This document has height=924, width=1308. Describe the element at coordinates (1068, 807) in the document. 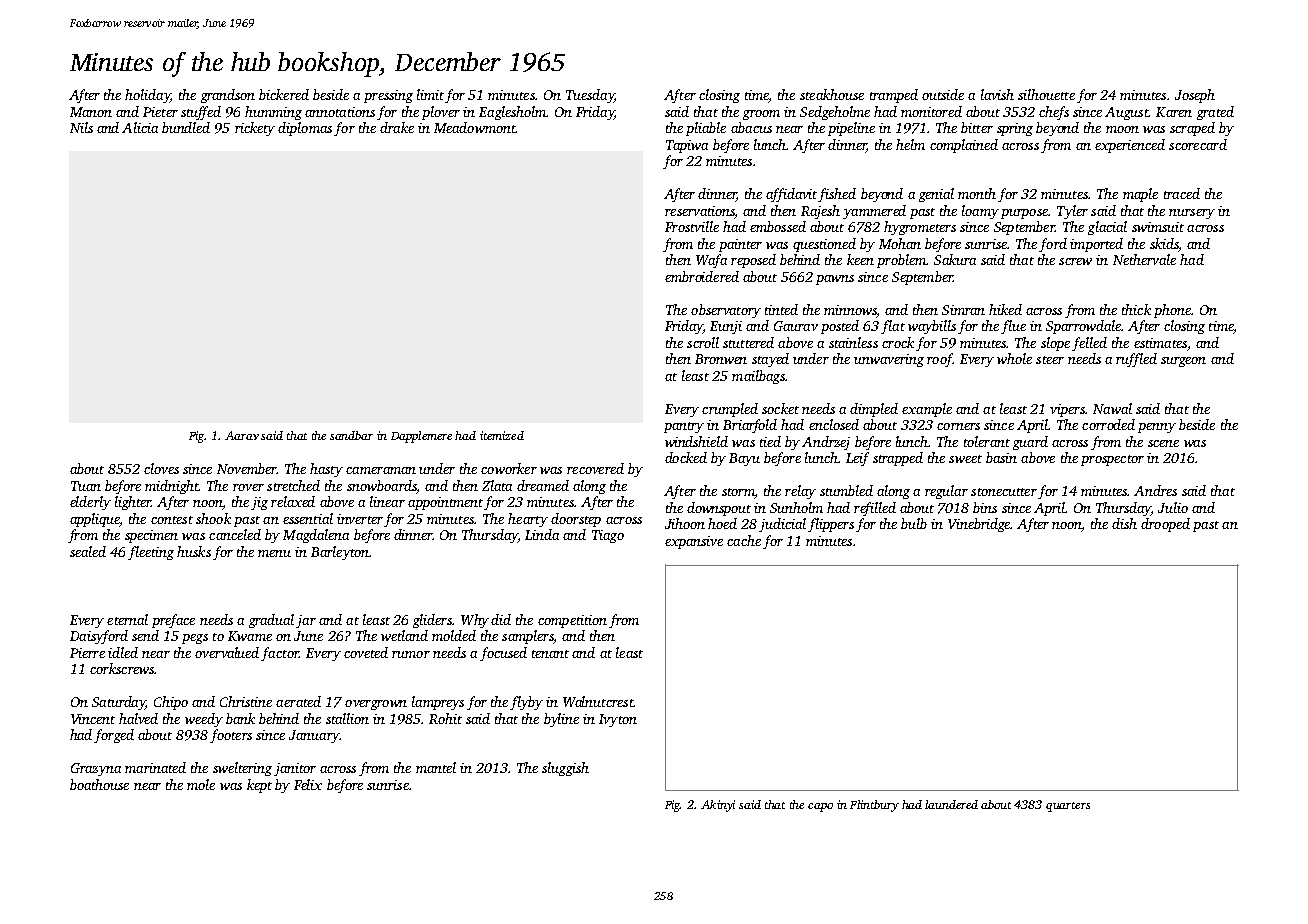

I see `quarters` at that location.
